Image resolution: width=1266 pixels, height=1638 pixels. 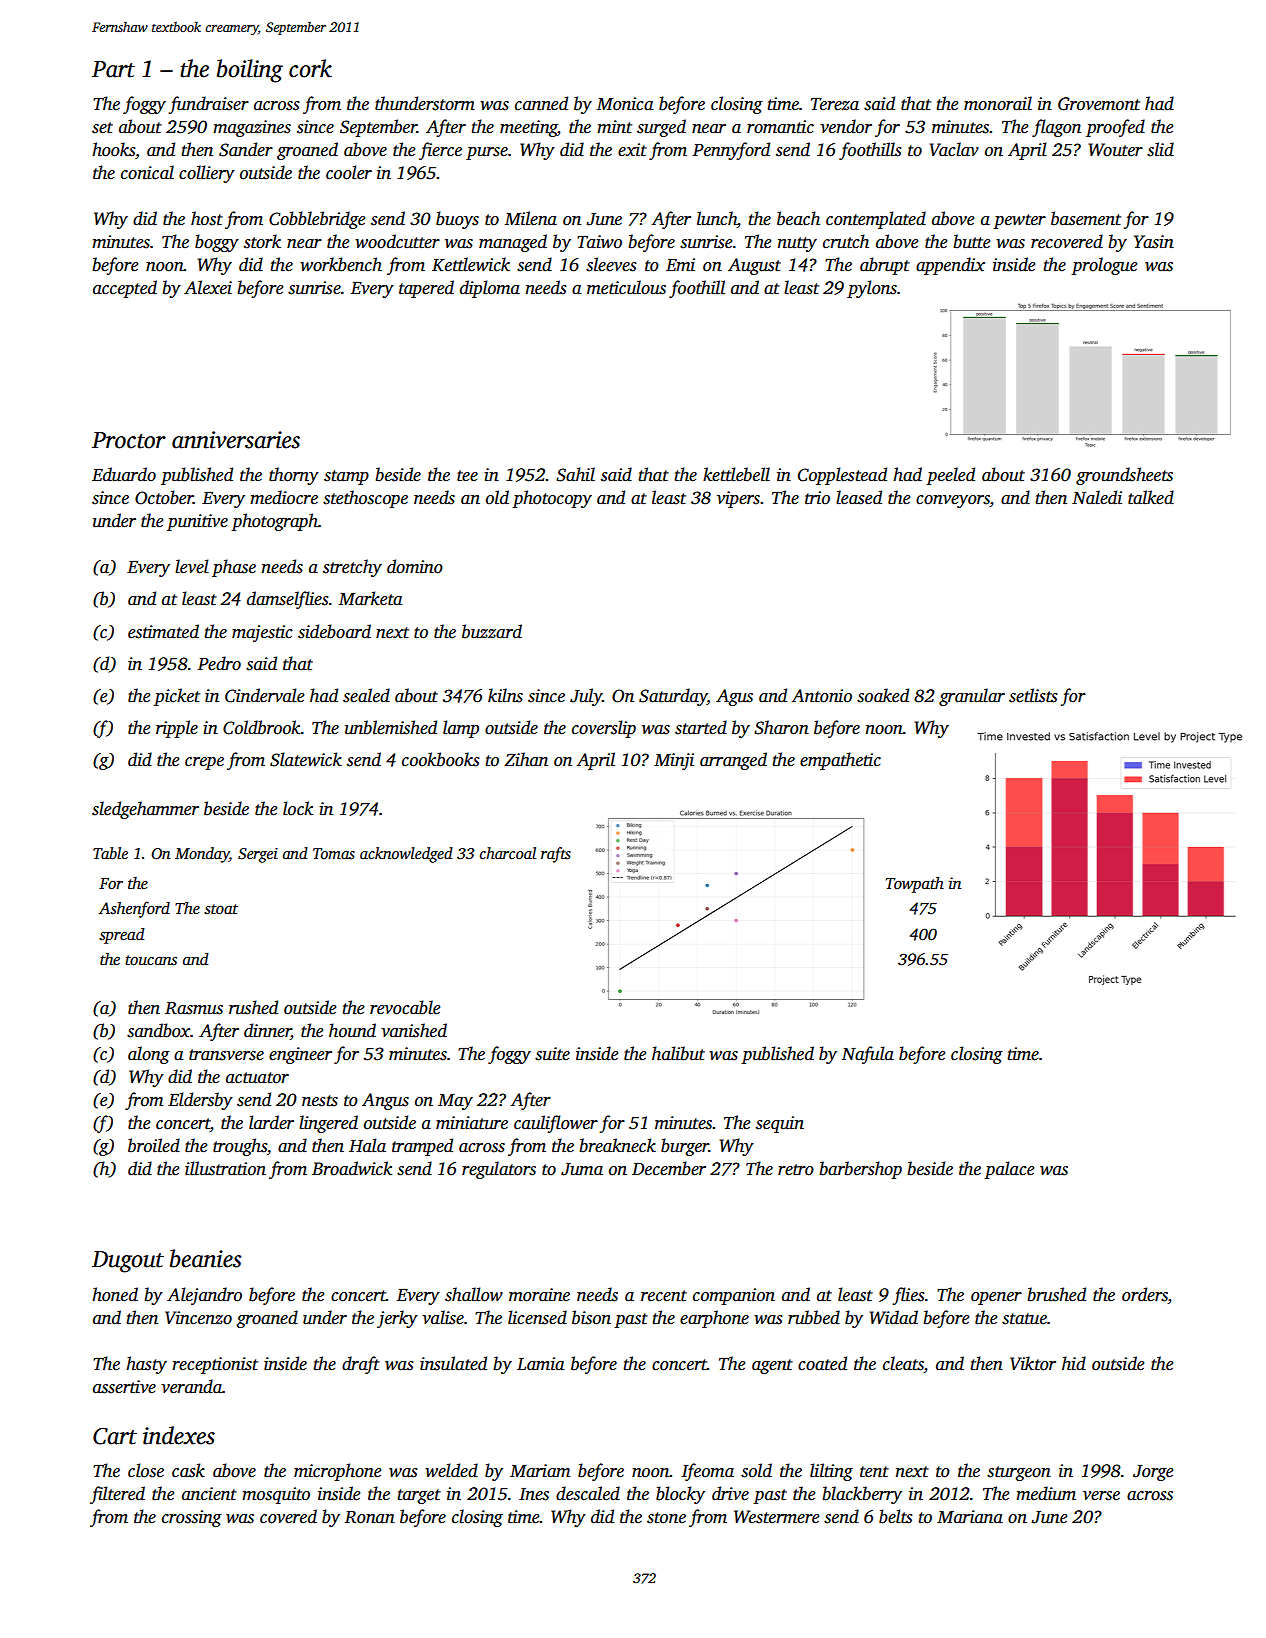 I want to click on sequin, so click(x=780, y=1124).
